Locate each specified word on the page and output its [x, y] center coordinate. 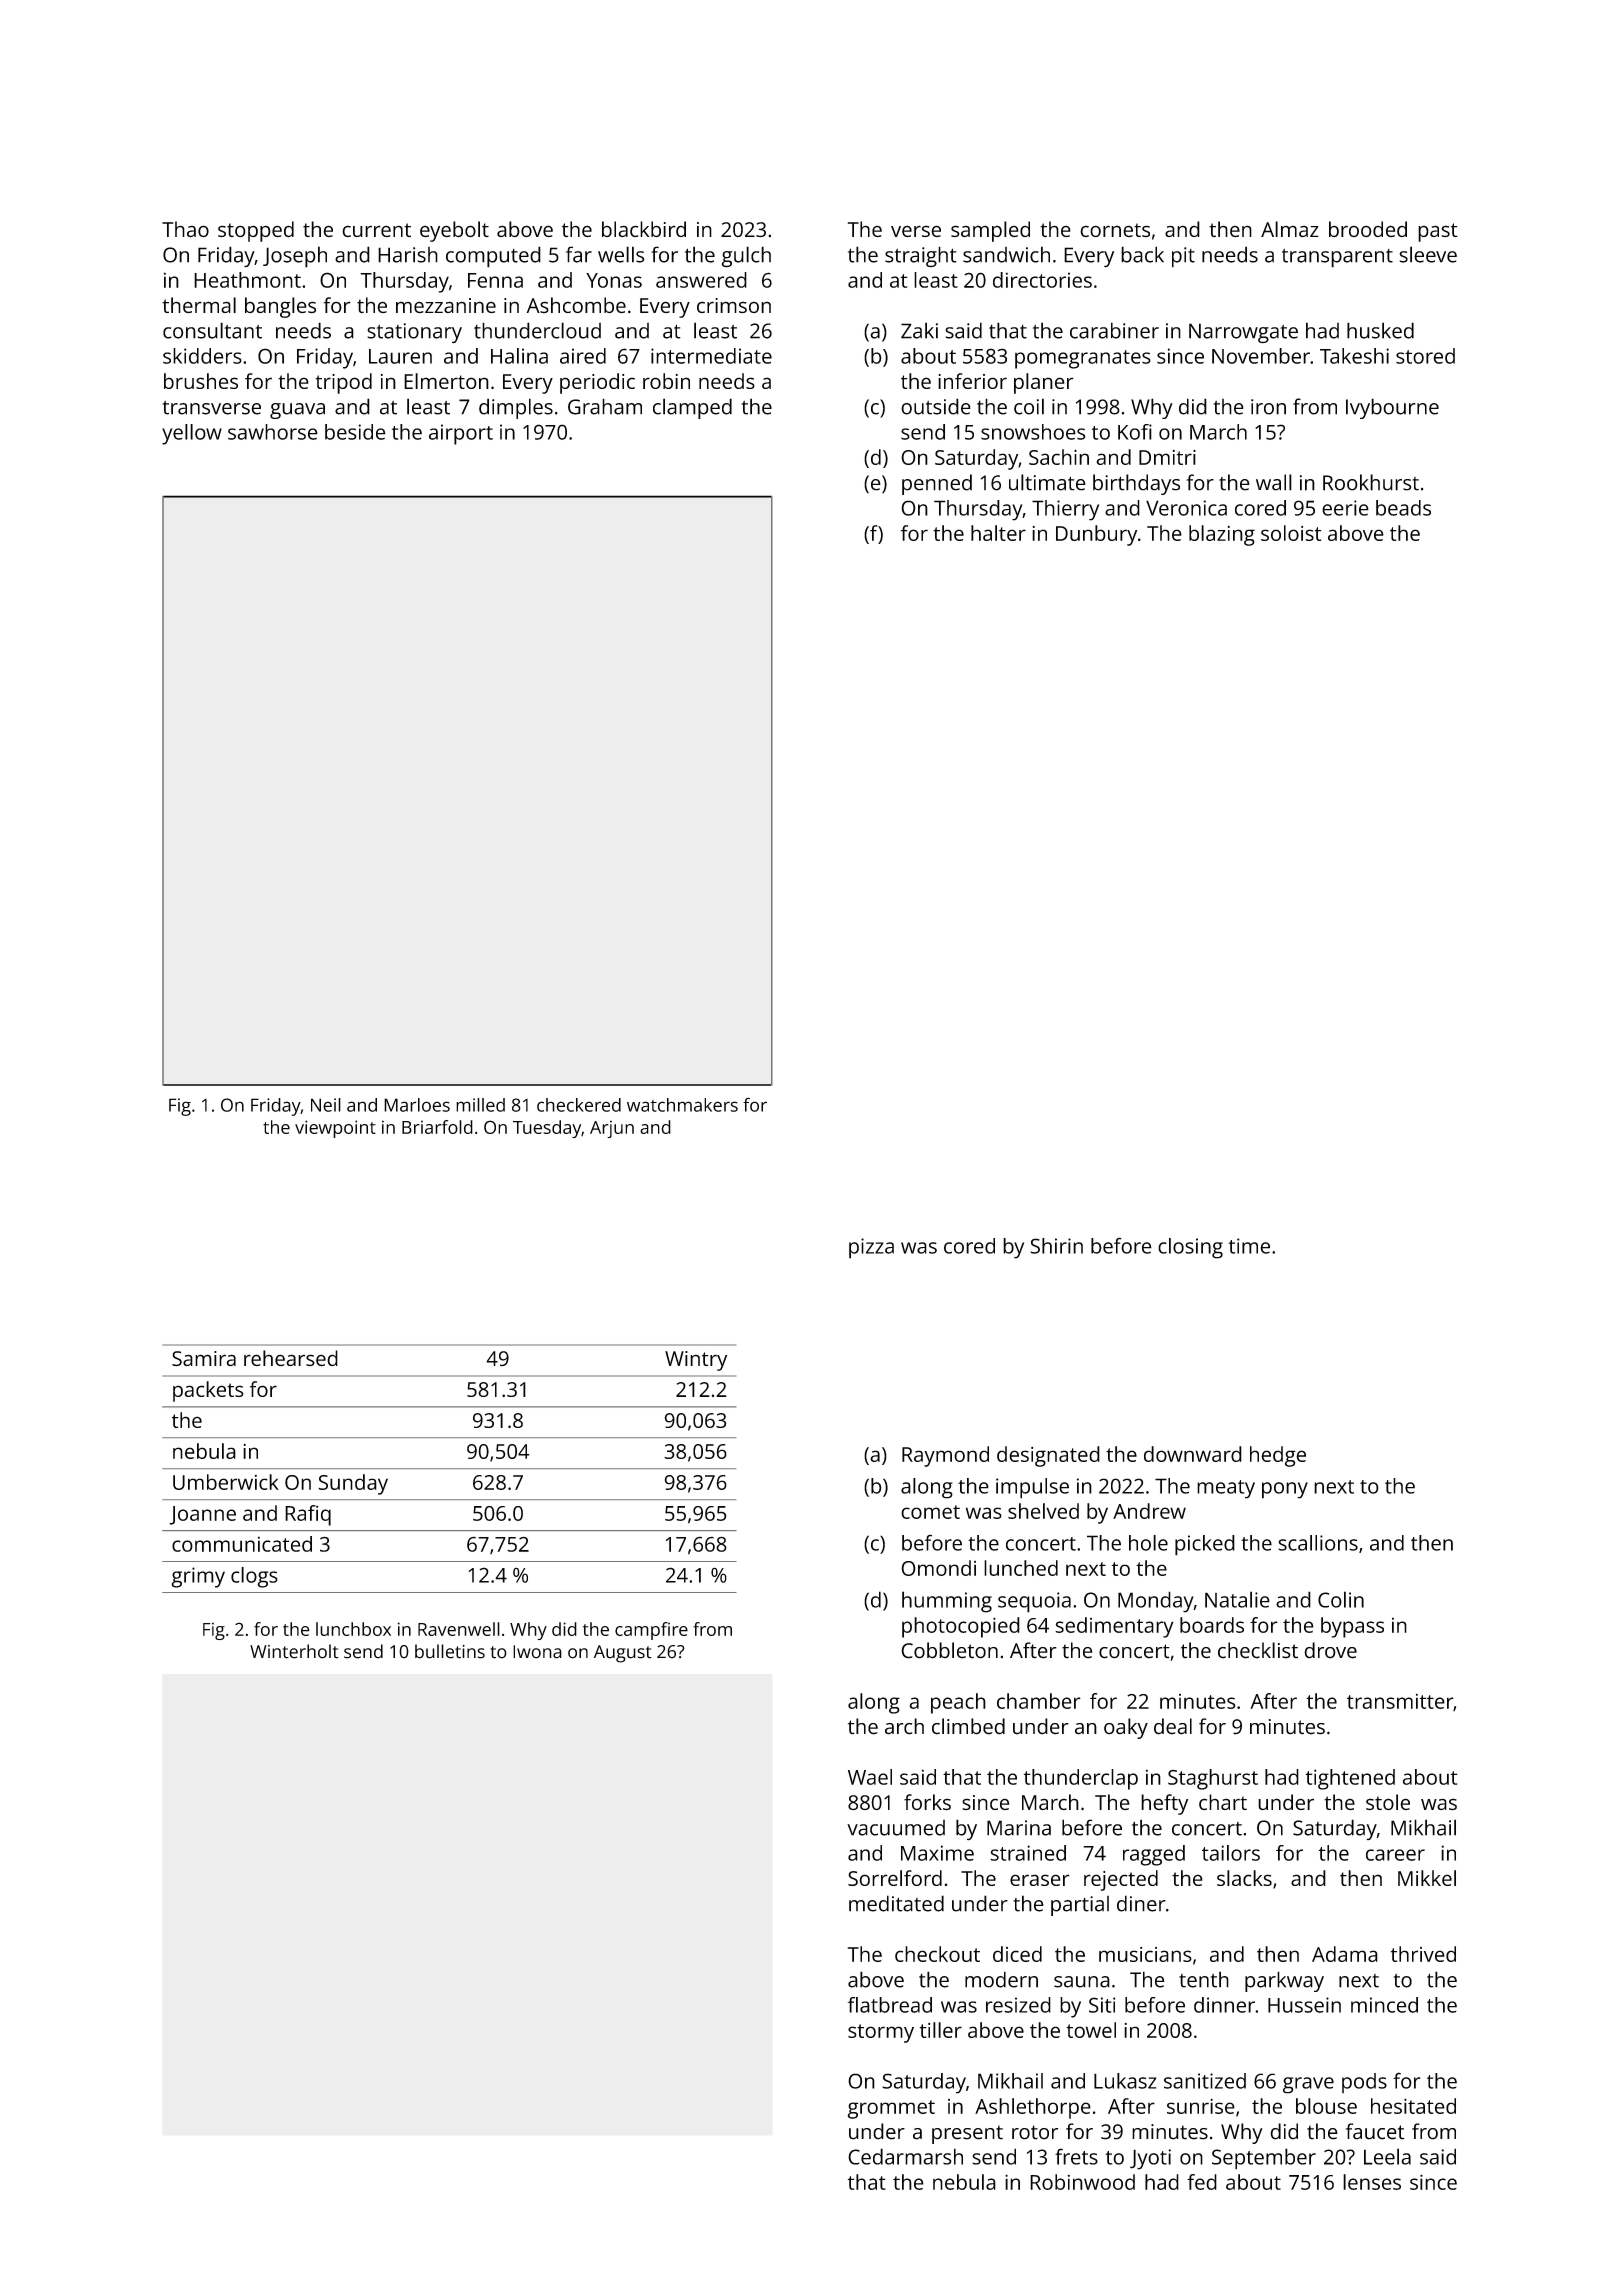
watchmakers [682, 1105]
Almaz [1290, 229]
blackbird [644, 229]
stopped [256, 231]
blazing [1222, 535]
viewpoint [335, 1129]
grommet [891, 2109]
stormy [881, 2033]
